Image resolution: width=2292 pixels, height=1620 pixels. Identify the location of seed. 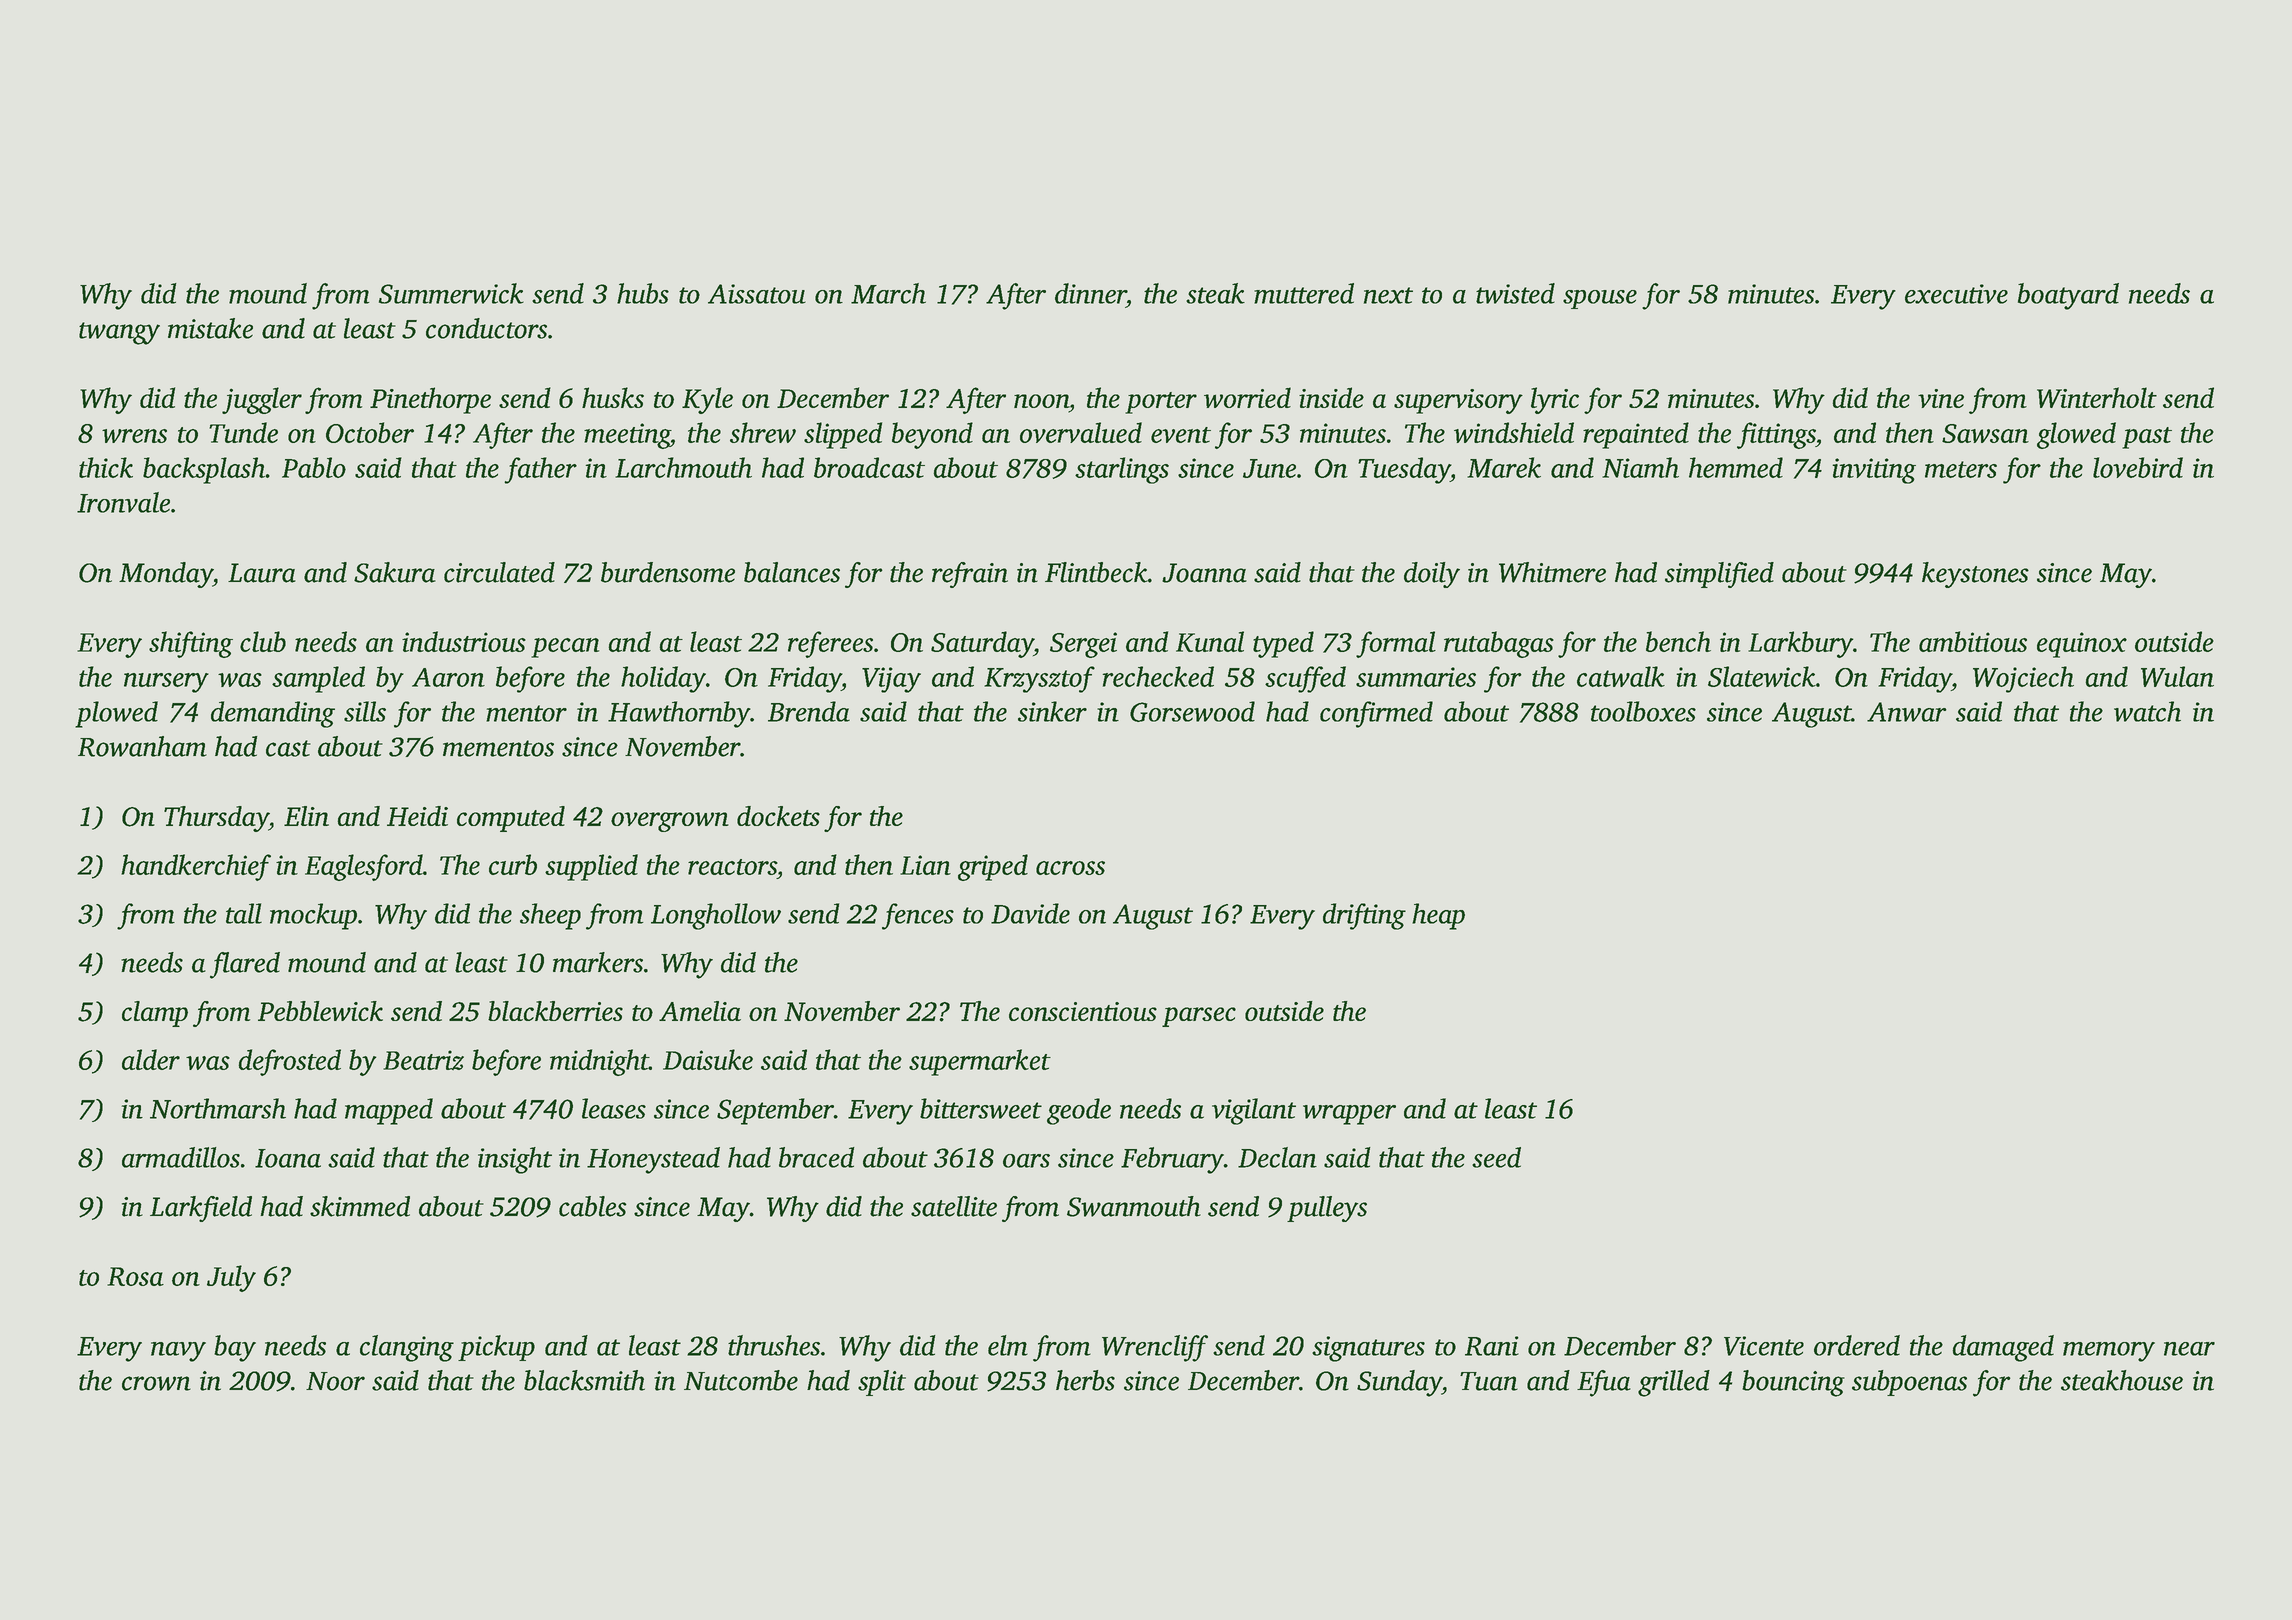
(1496, 1157).
